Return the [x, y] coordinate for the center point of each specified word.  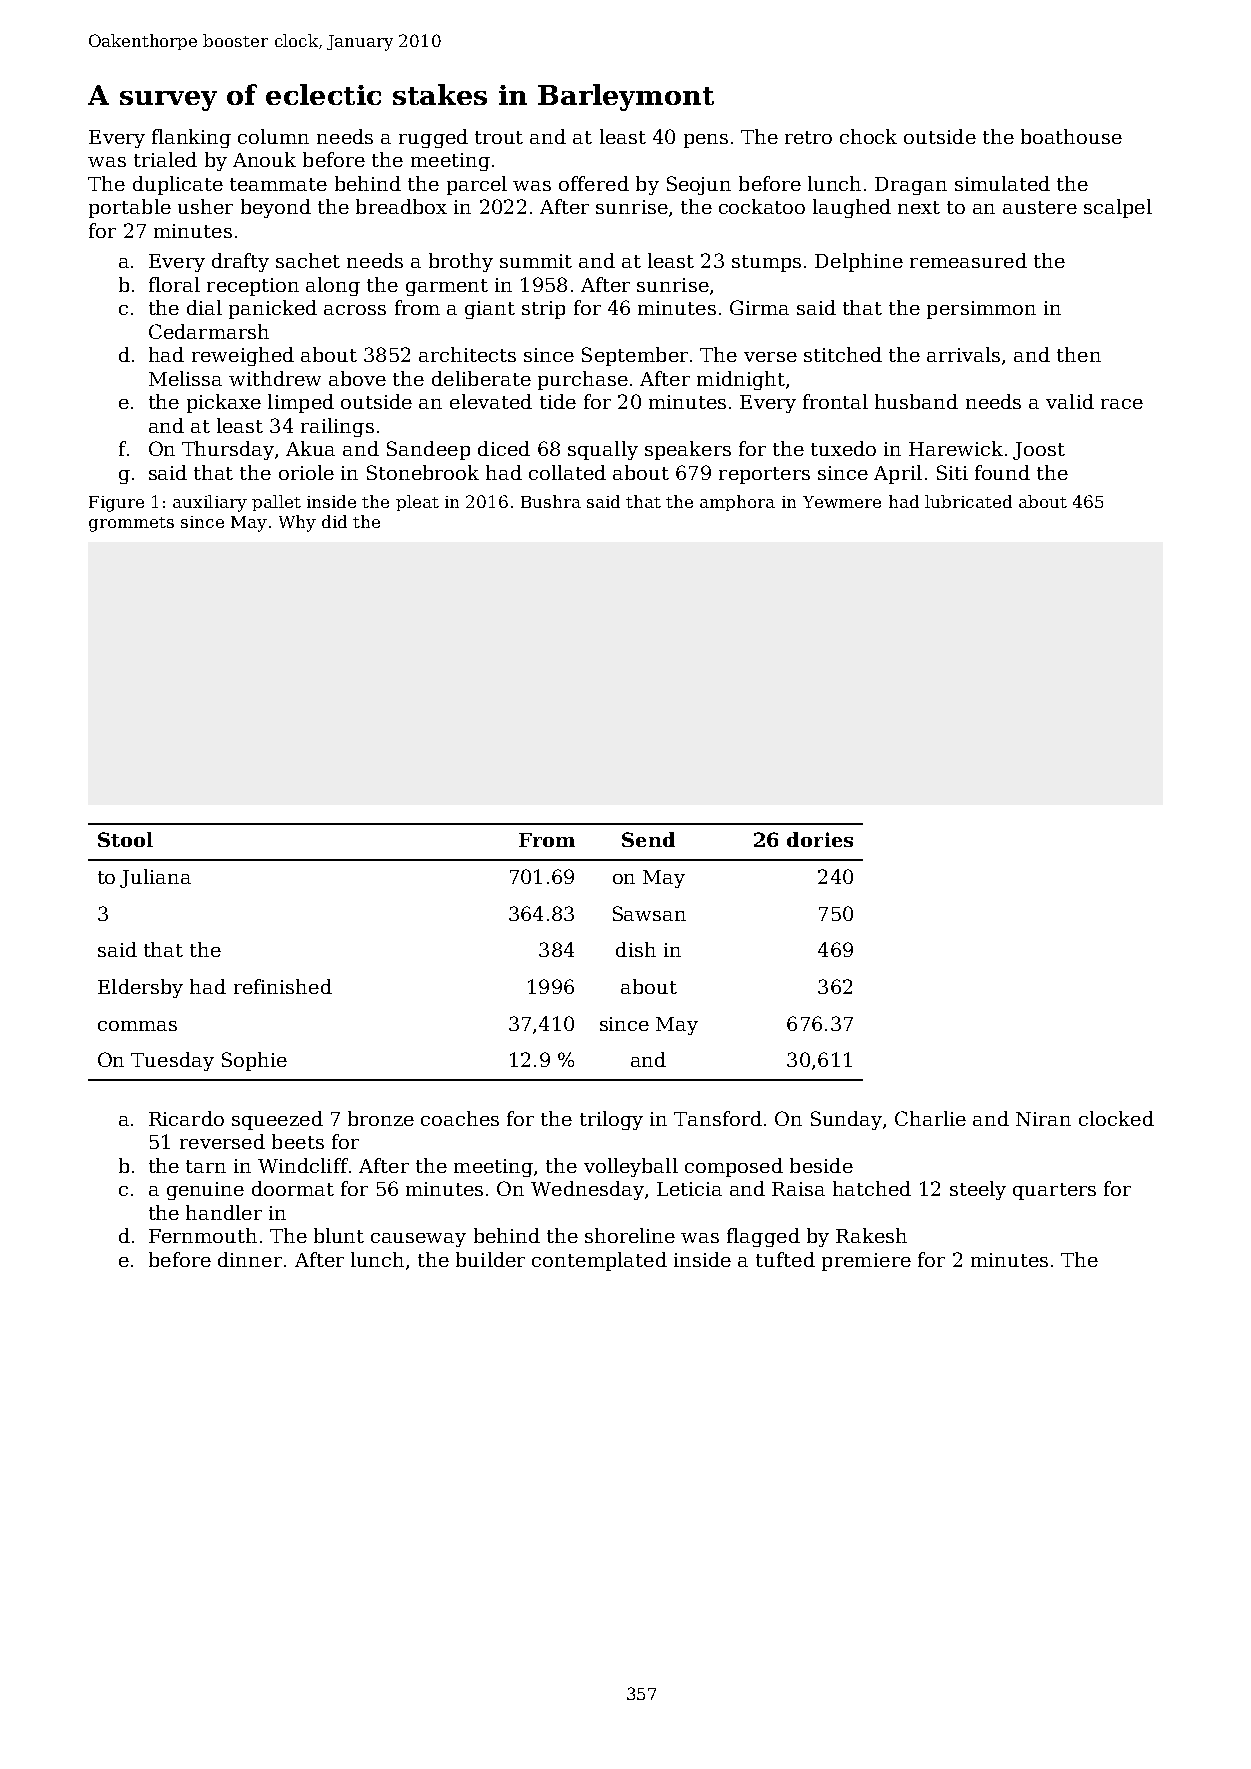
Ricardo [186, 1118]
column [273, 136]
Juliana [155, 878]
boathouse [1071, 136]
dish [636, 949]
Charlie [930, 1118]
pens [706, 141]
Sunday [846, 1120]
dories [820, 839]
